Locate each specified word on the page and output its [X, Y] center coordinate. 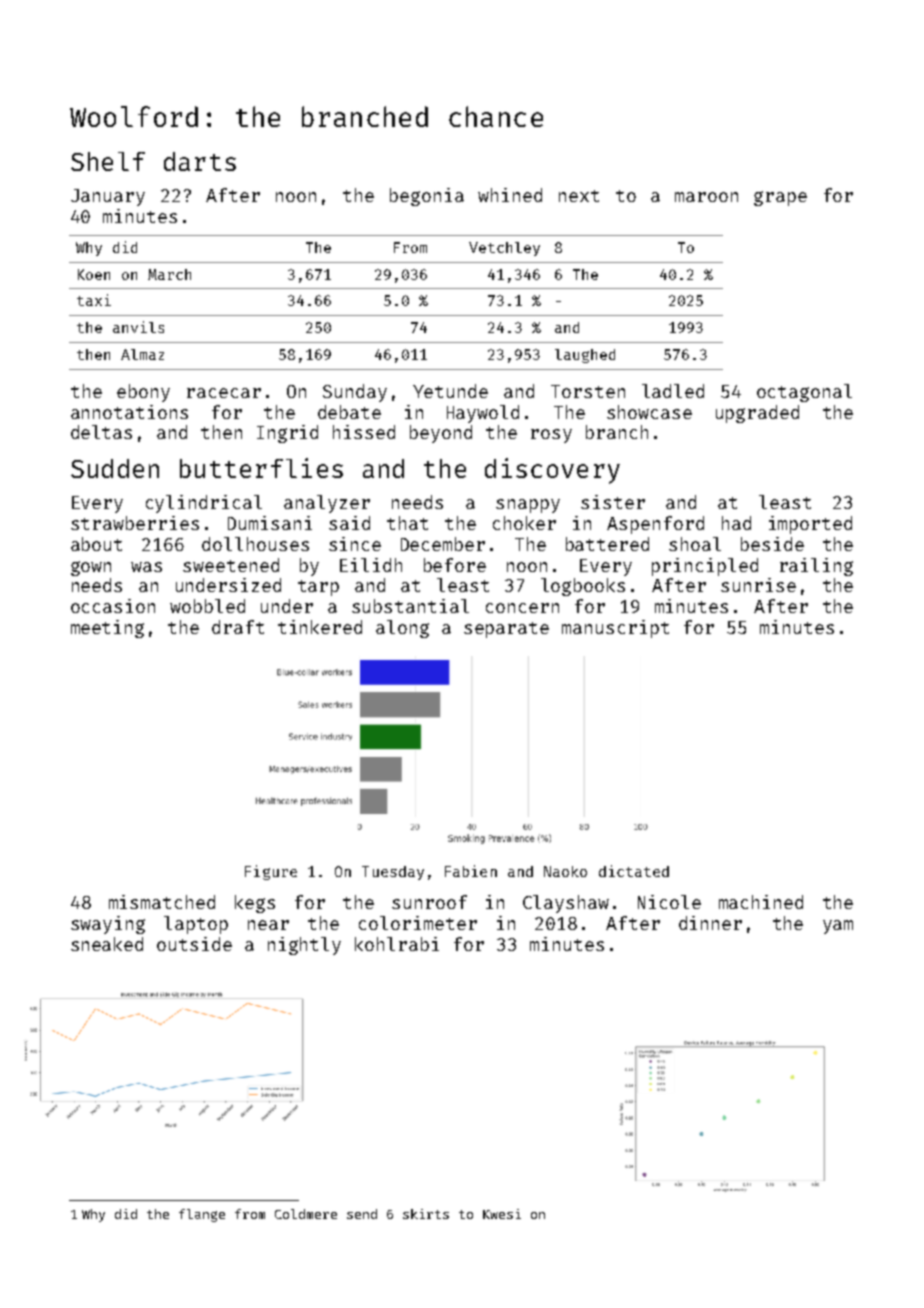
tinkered [320, 627]
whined [510, 195]
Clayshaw [566, 904]
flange [202, 1215]
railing [816, 567]
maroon [706, 197]
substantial [410, 606]
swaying [108, 925]
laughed [585, 356]
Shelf [108, 161]
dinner [710, 923]
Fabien [471, 871]
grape [780, 198]
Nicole [669, 902]
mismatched [162, 902]
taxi [94, 300]
